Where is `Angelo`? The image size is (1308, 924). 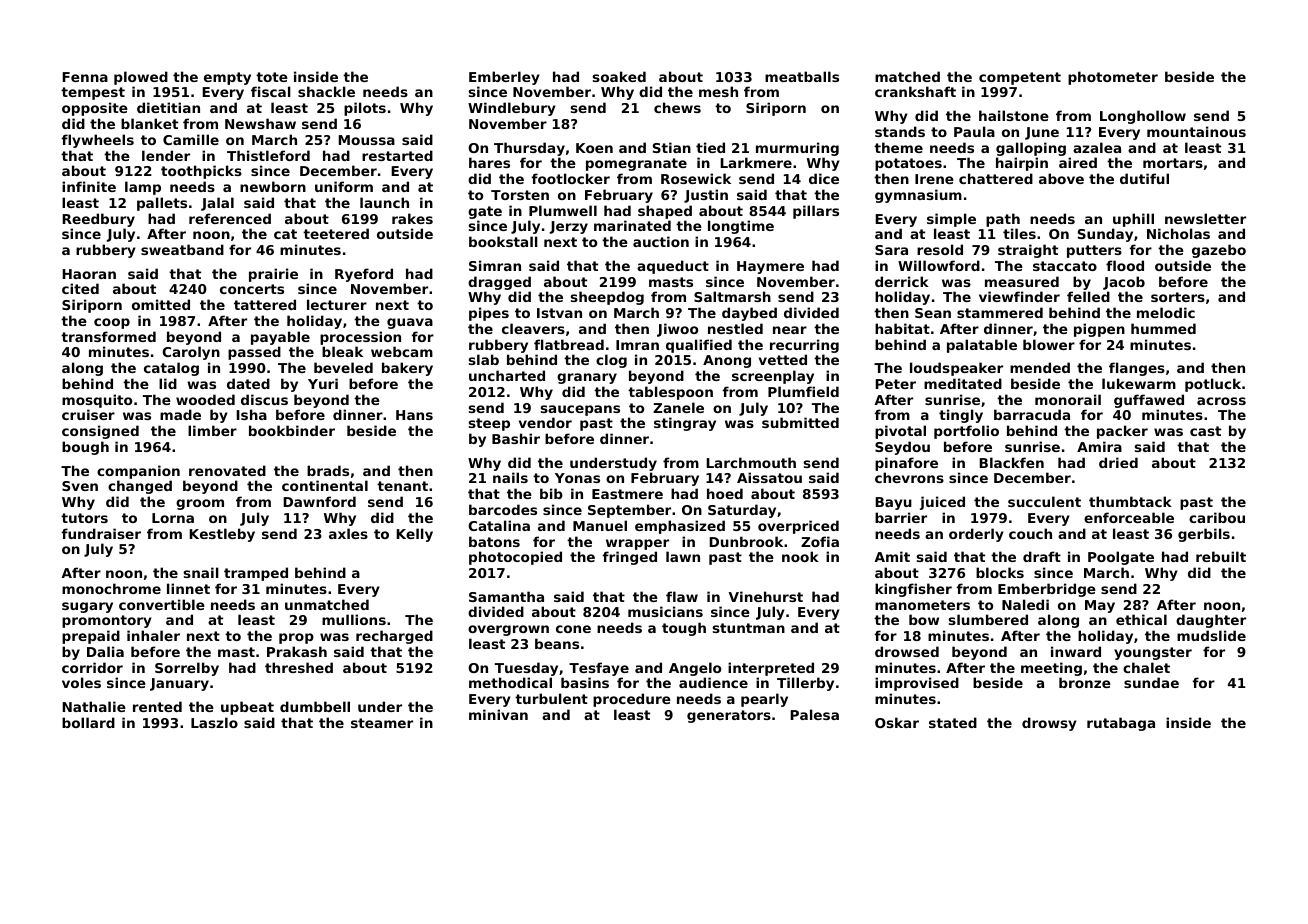 Angelo is located at coordinates (695, 669).
